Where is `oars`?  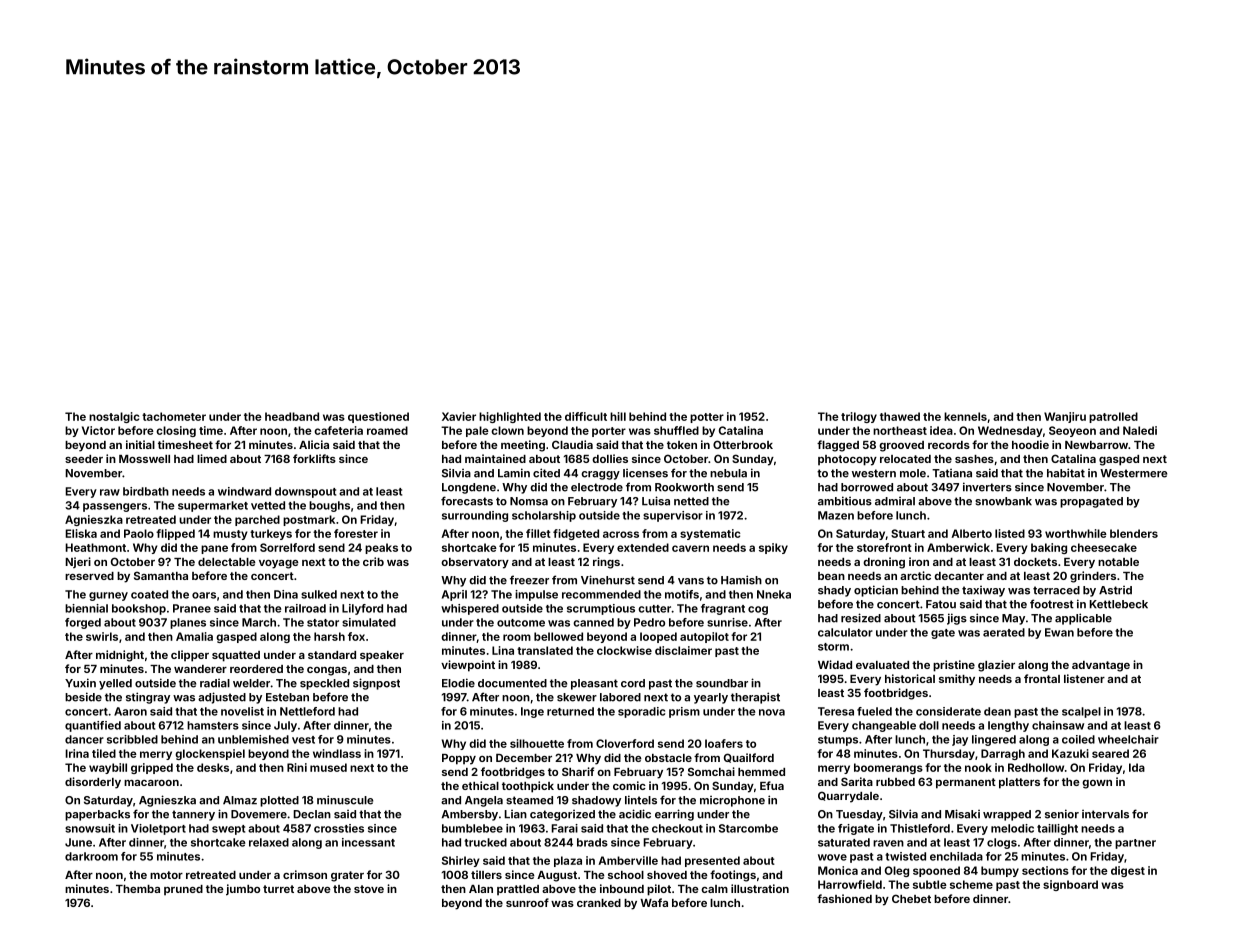 oars is located at coordinates (204, 595).
